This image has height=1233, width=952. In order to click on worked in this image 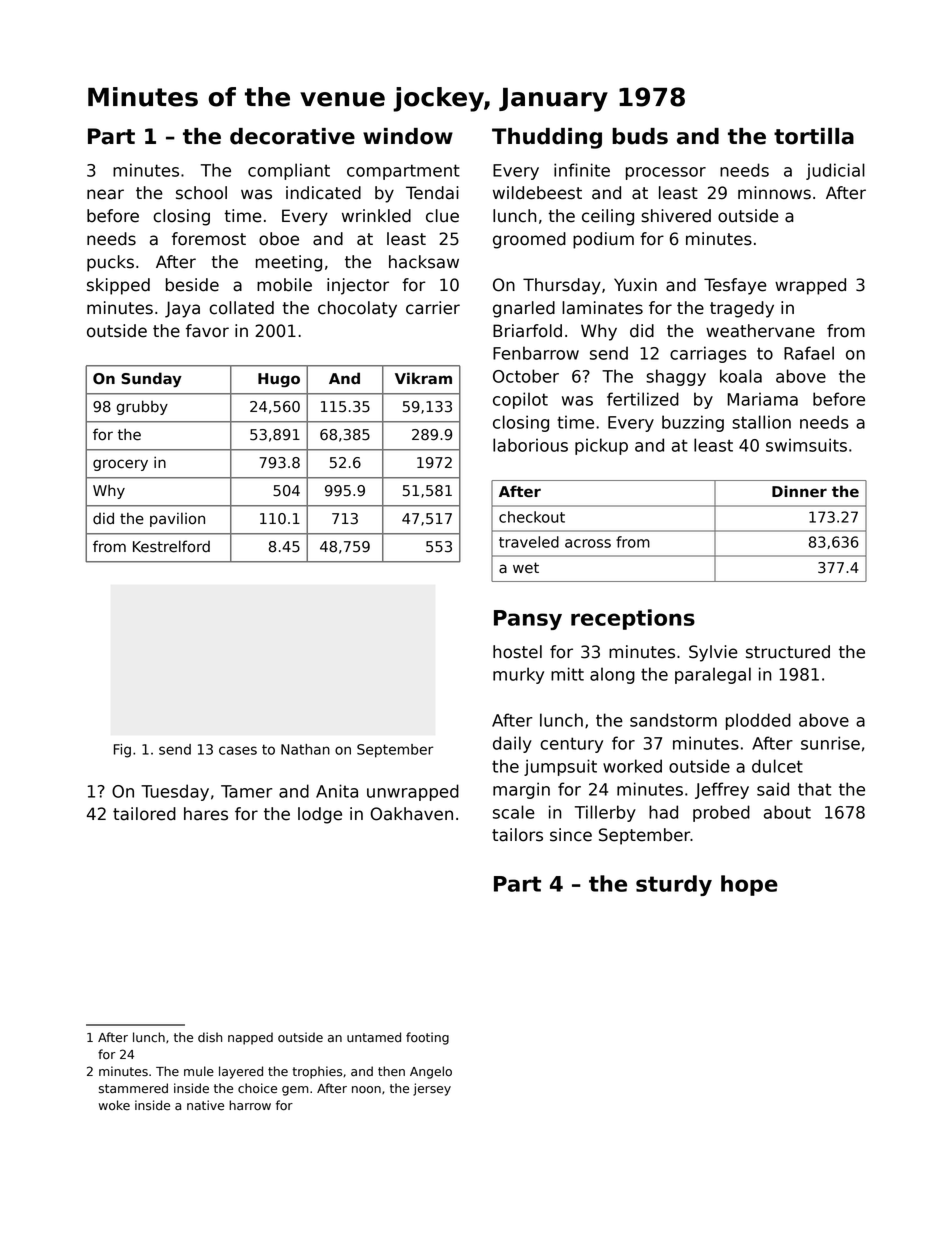, I will do `click(632, 766)`.
